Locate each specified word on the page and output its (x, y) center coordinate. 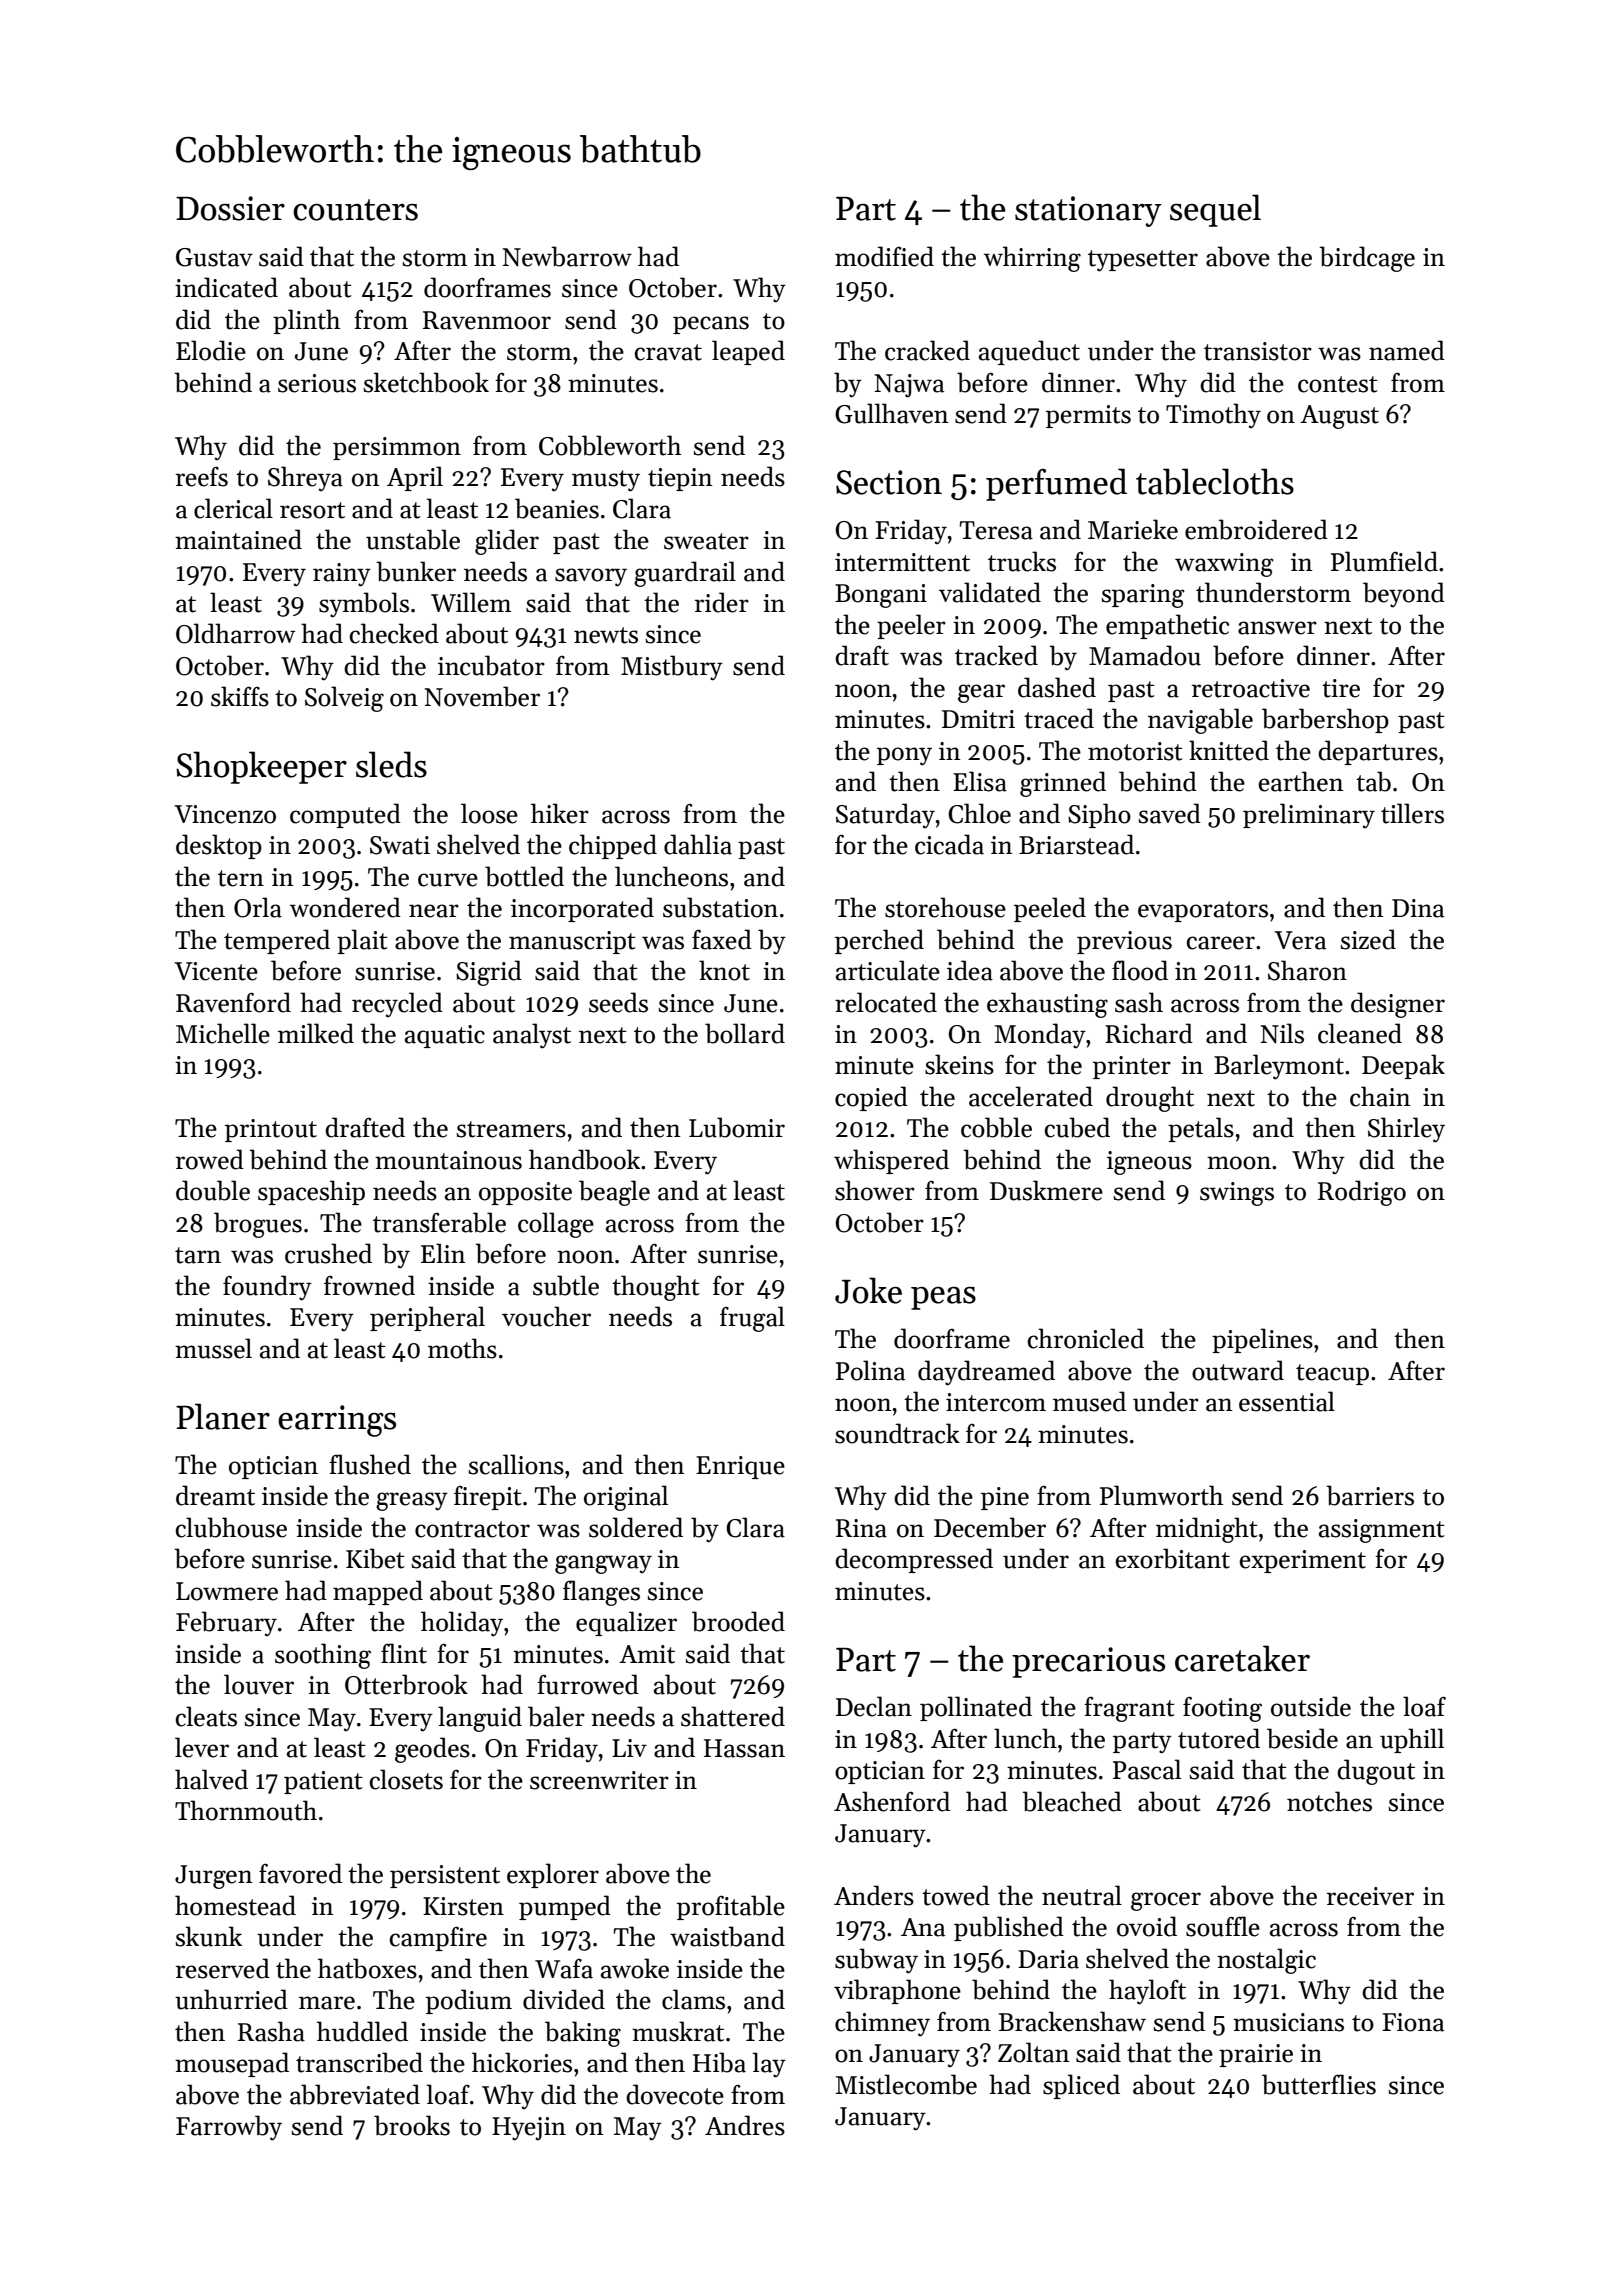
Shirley (1406, 1130)
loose (489, 813)
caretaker (1242, 1658)
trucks (1022, 561)
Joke (868, 1290)
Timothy (1213, 415)
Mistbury (672, 668)
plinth (307, 321)
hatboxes (367, 1968)
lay (769, 2065)
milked (316, 1033)
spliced (1081, 2086)
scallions (516, 1464)
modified (884, 256)
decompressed (914, 1560)
